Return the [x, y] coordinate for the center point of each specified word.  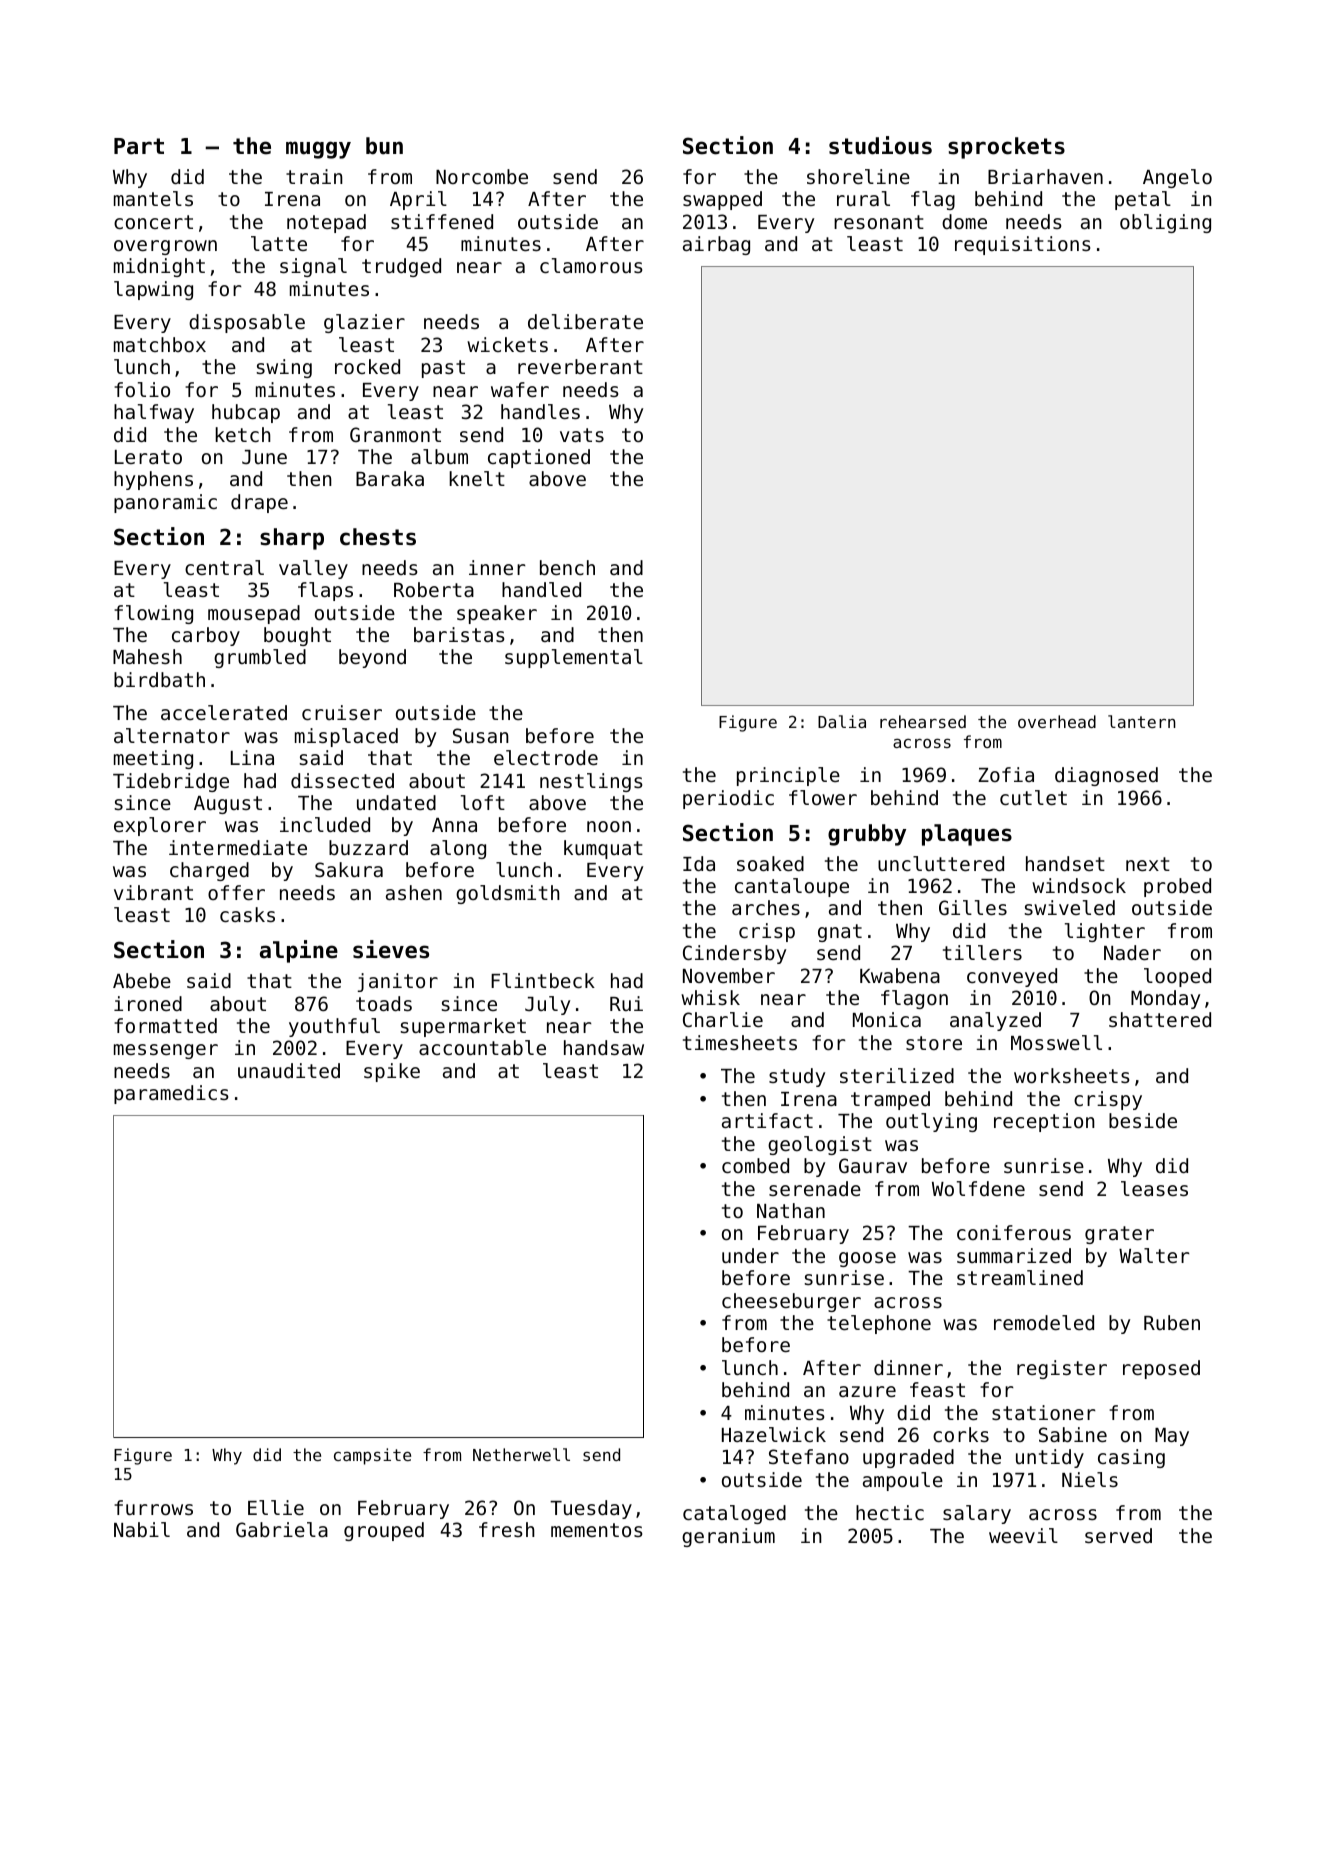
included [325, 824]
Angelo [1177, 178]
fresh [507, 1529]
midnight [159, 267]
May [1172, 1437]
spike [392, 1072]
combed [755, 1165]
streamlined [1020, 1277]
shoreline [858, 176]
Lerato [148, 457]
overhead [1057, 721]
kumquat [603, 849]
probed [1177, 887]
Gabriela [282, 1529]
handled [541, 589]
